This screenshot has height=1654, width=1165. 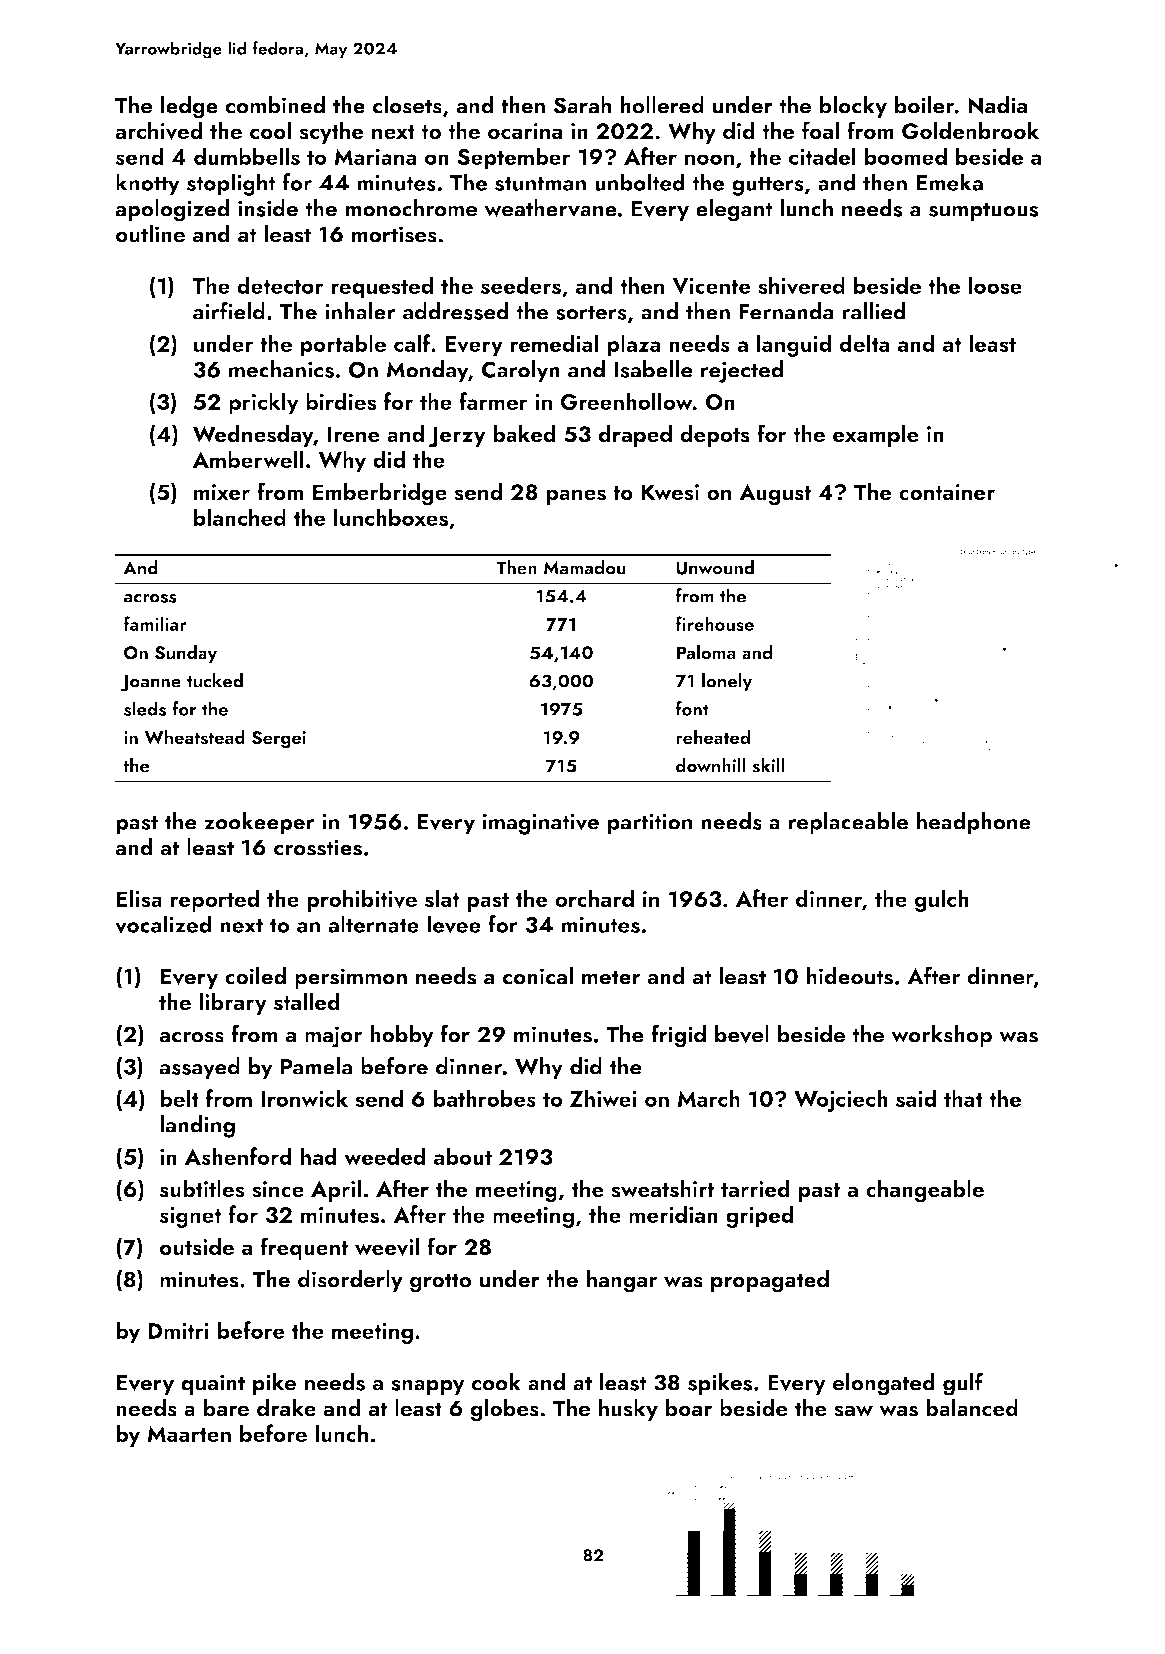 What do you see at coordinates (714, 623) in the screenshot?
I see `firehouse` at bounding box center [714, 623].
